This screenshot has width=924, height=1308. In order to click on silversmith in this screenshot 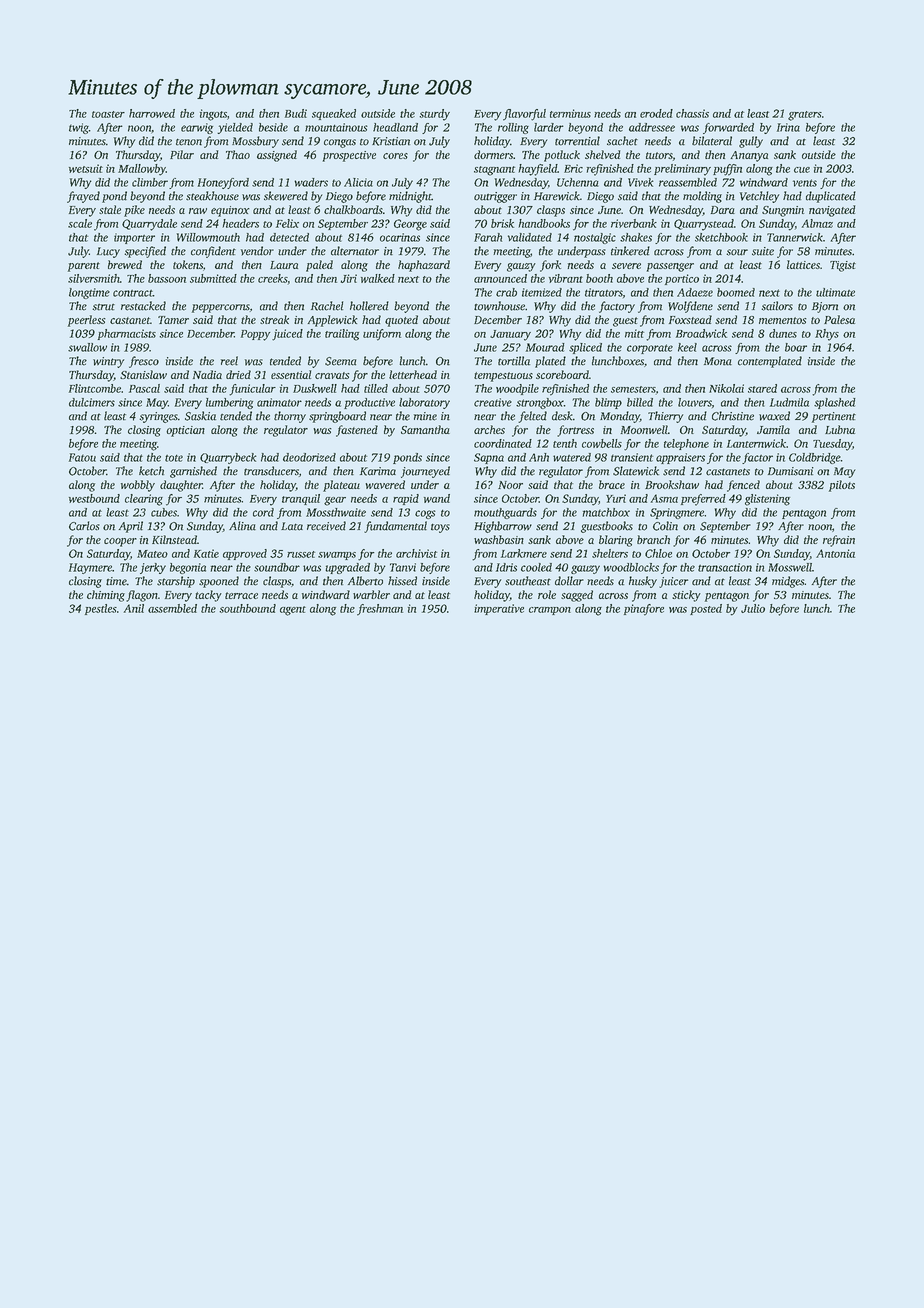, I will do `click(94, 278)`.
